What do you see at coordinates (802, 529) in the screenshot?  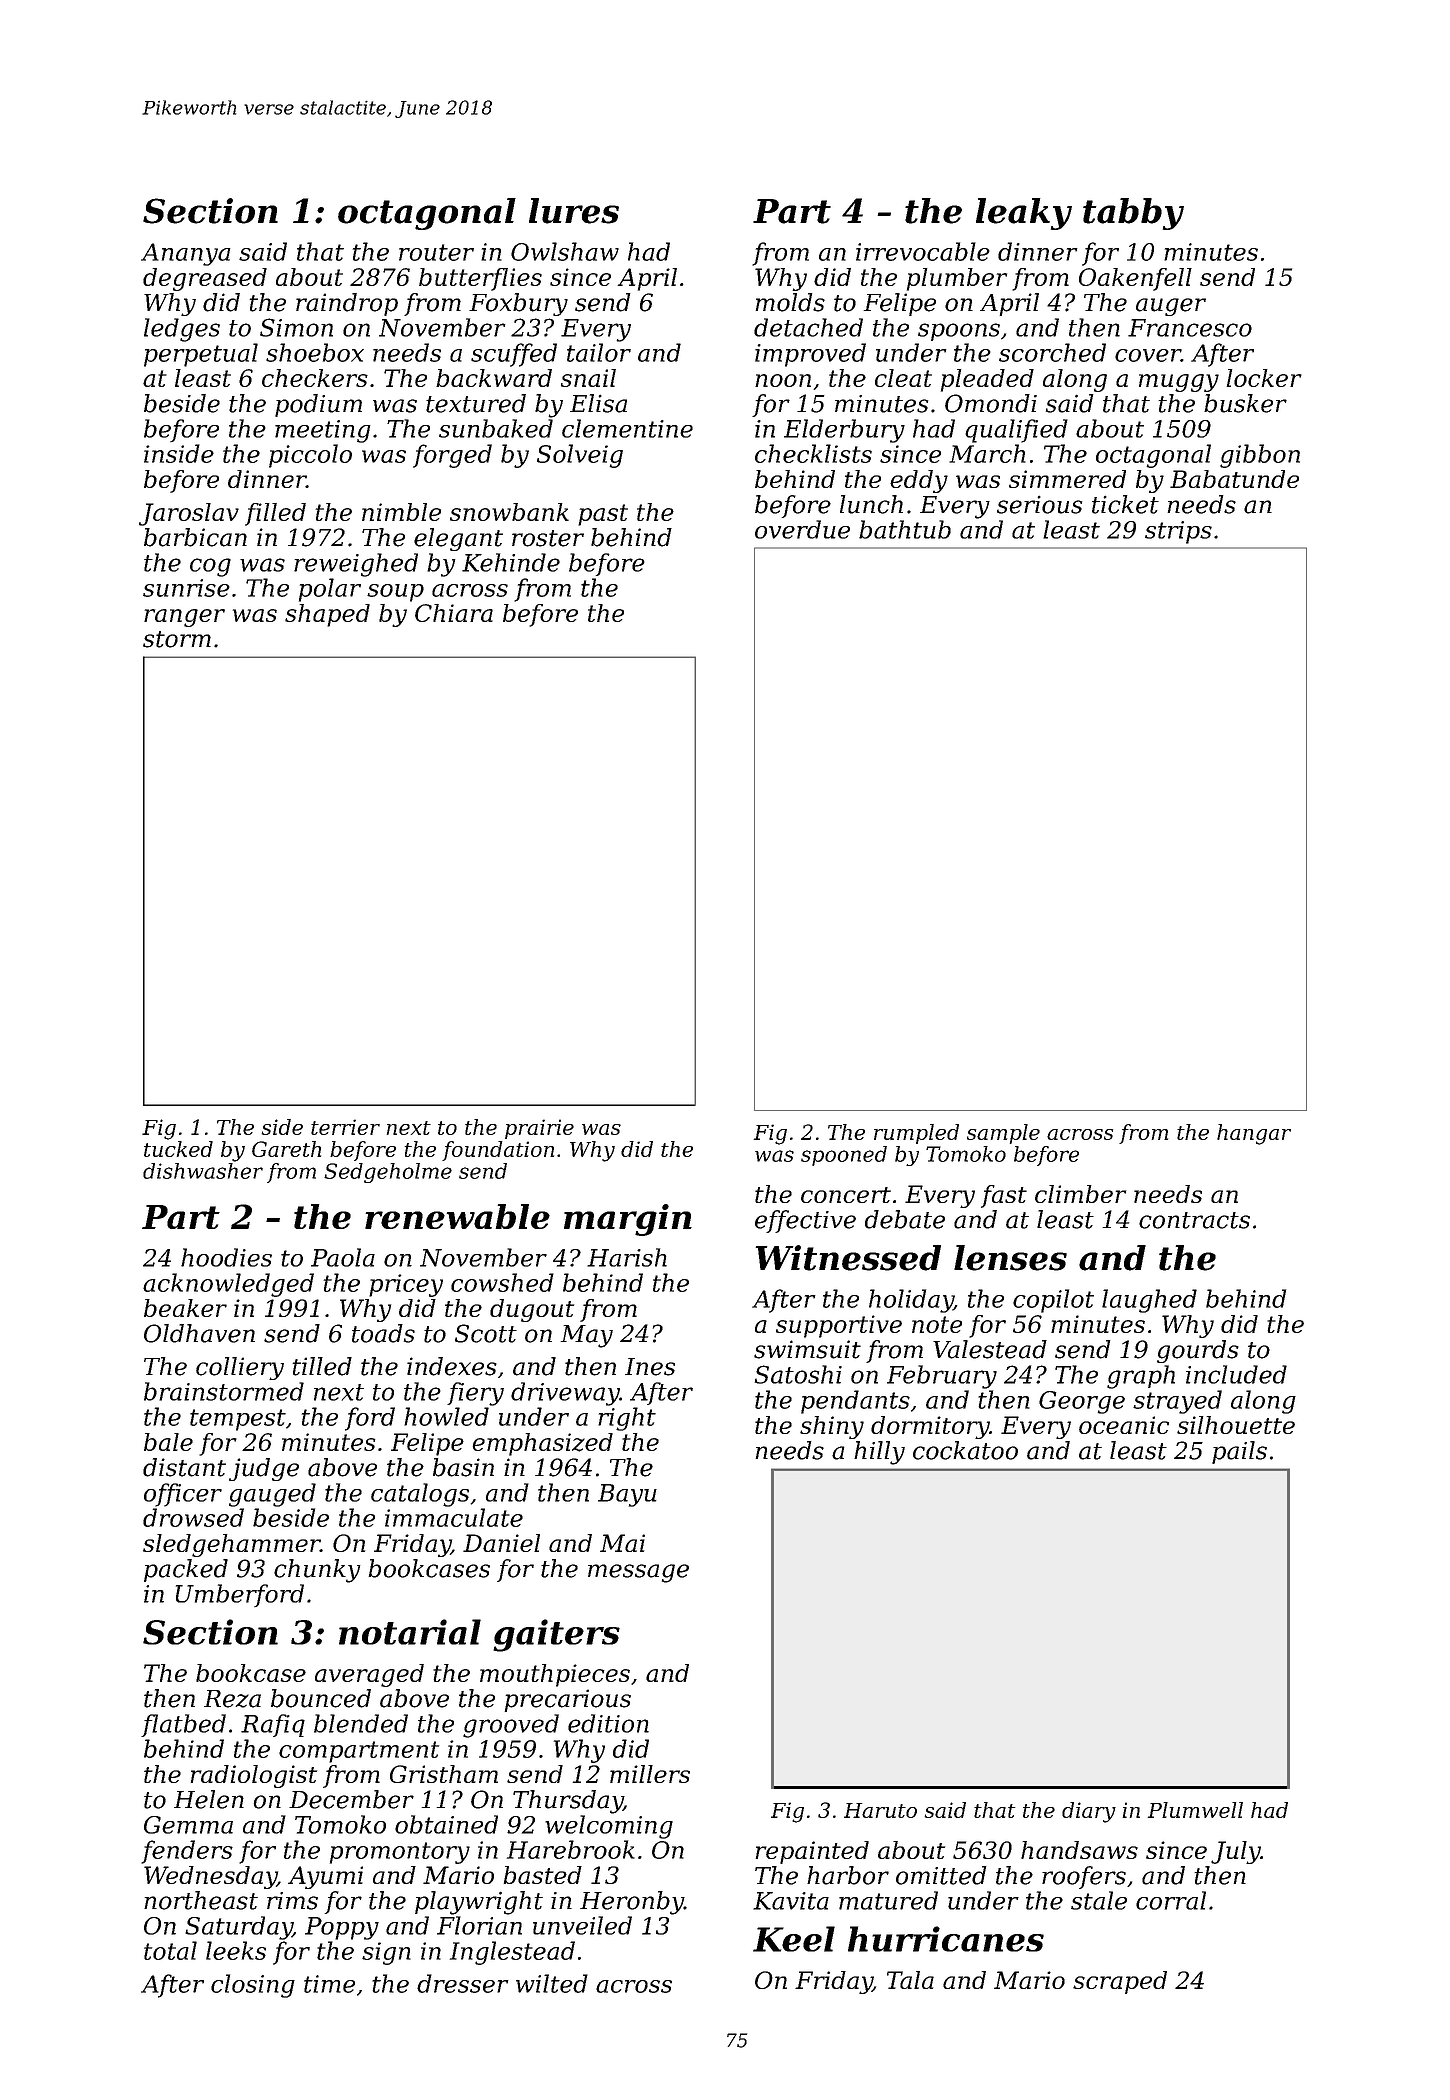 I see `overdue` at bounding box center [802, 529].
